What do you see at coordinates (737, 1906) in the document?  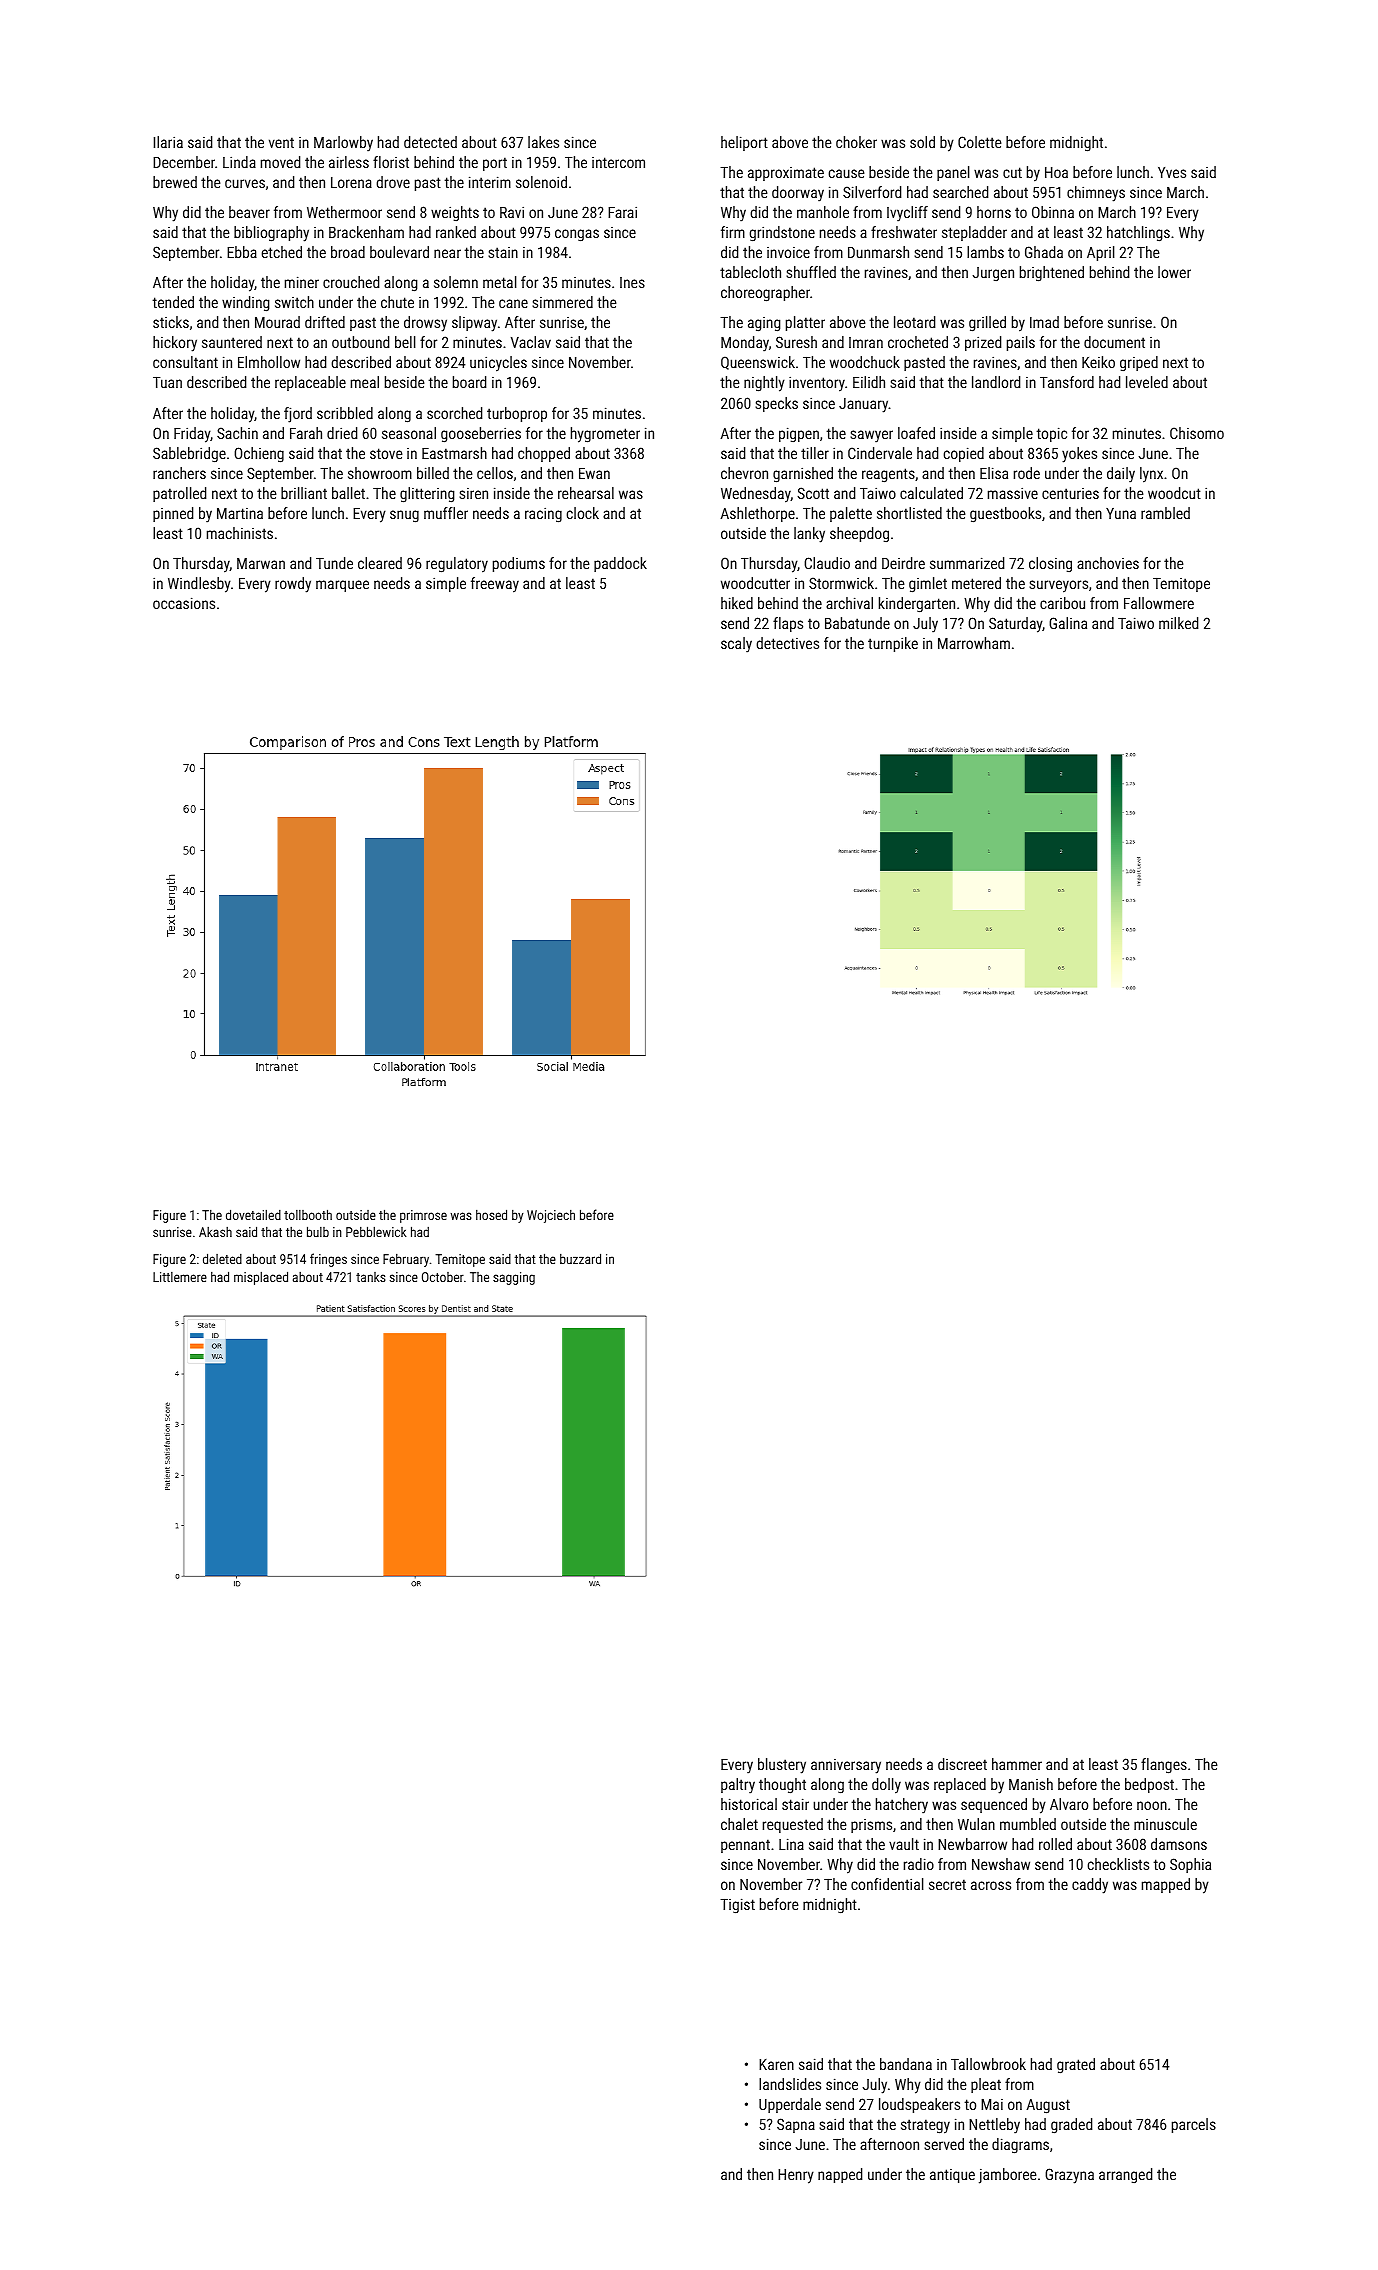 I see `Tigist` at bounding box center [737, 1906].
